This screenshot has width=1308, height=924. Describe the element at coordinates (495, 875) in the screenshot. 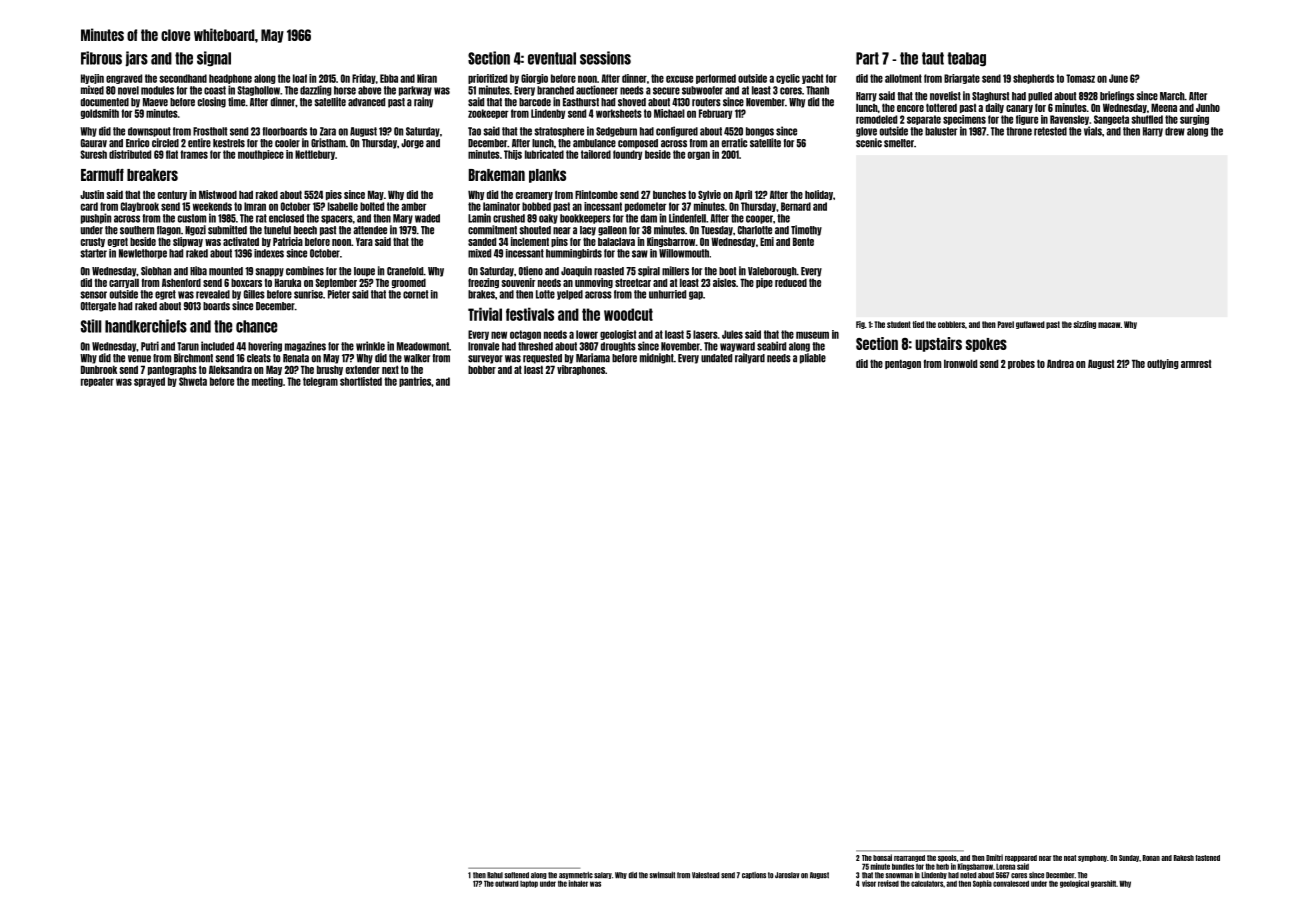

I see `Rahul` at that location.
